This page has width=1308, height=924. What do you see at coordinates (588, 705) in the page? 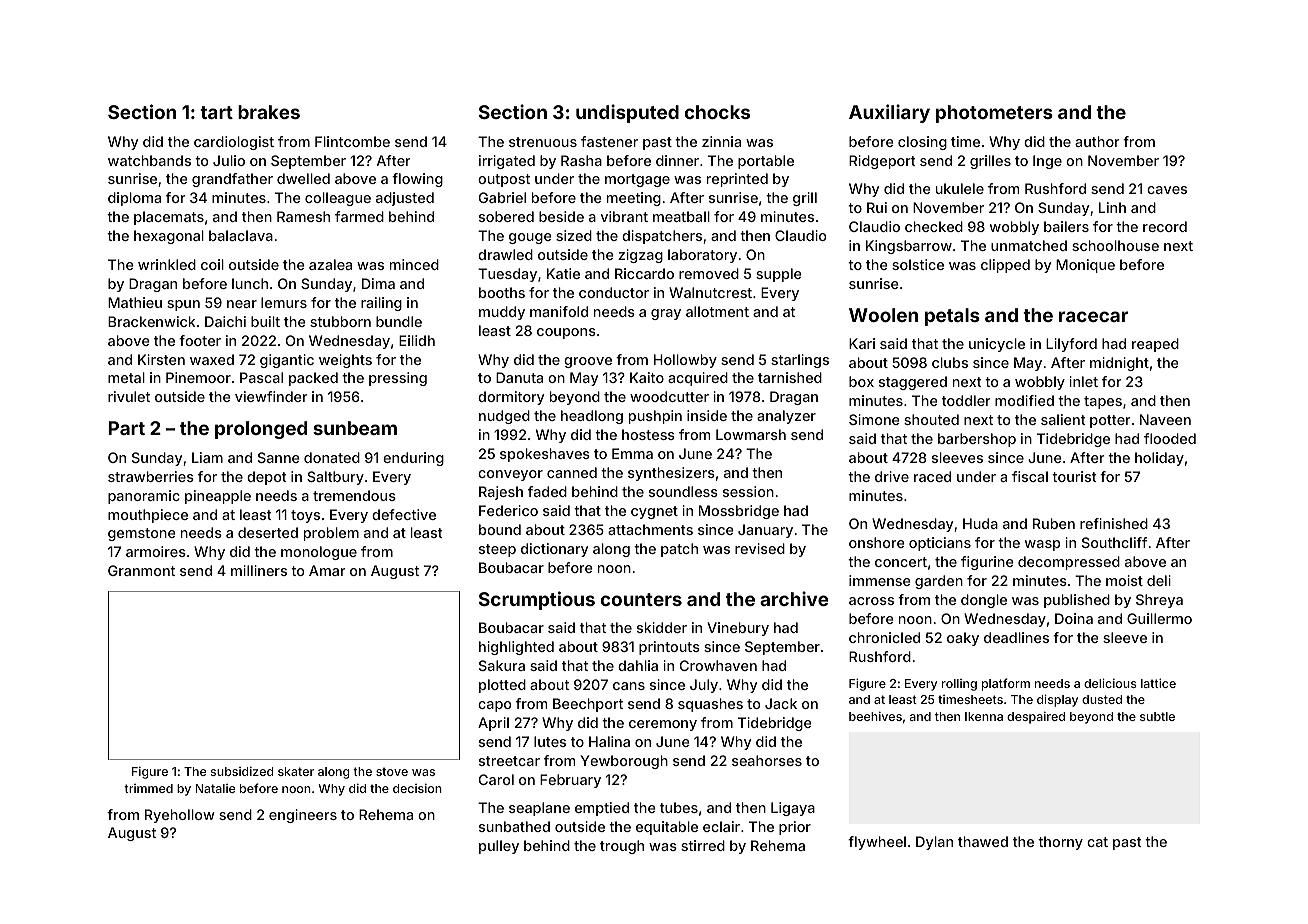
I see `Beechport` at bounding box center [588, 705].
